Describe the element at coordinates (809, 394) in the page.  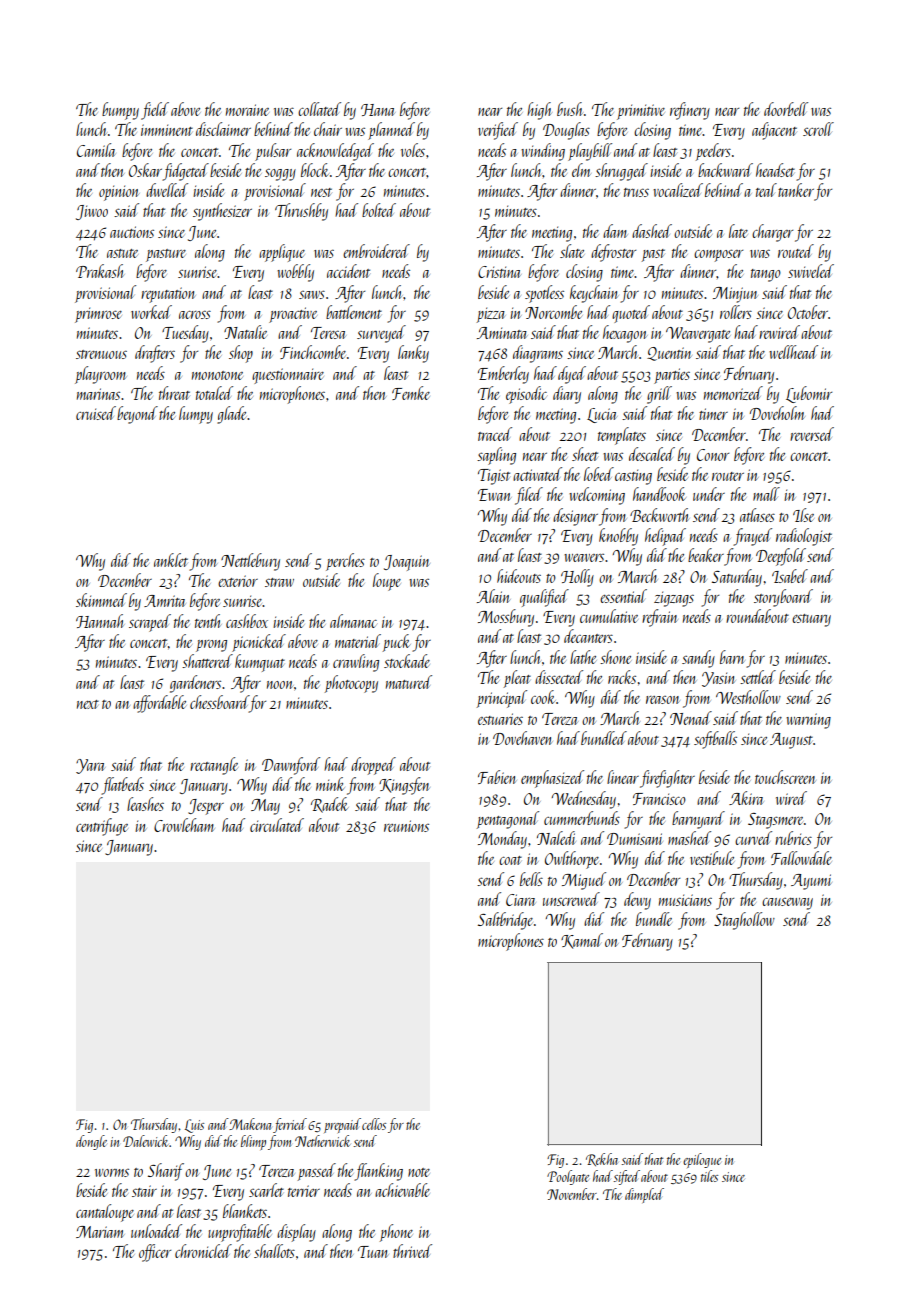
I see `Lubomir` at that location.
